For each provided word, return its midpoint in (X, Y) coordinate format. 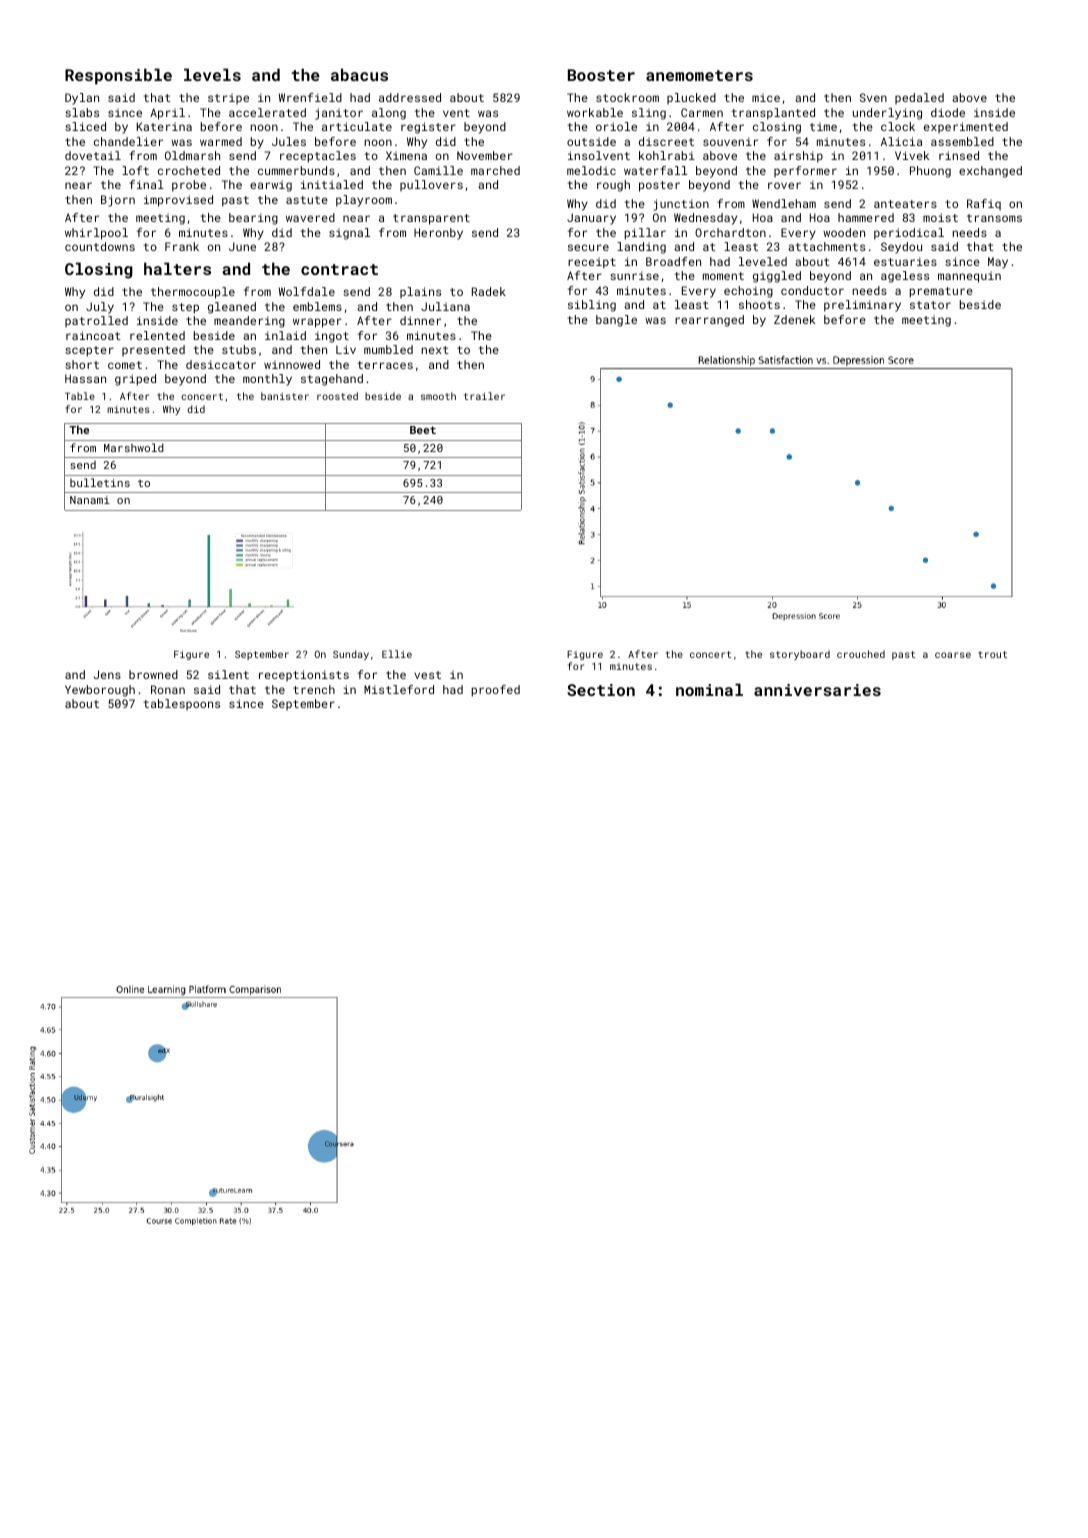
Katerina (164, 126)
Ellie (397, 654)
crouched (861, 654)
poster (659, 186)
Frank (182, 246)
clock (898, 126)
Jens (107, 674)
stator (930, 305)
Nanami (90, 500)
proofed (496, 691)
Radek (489, 291)
